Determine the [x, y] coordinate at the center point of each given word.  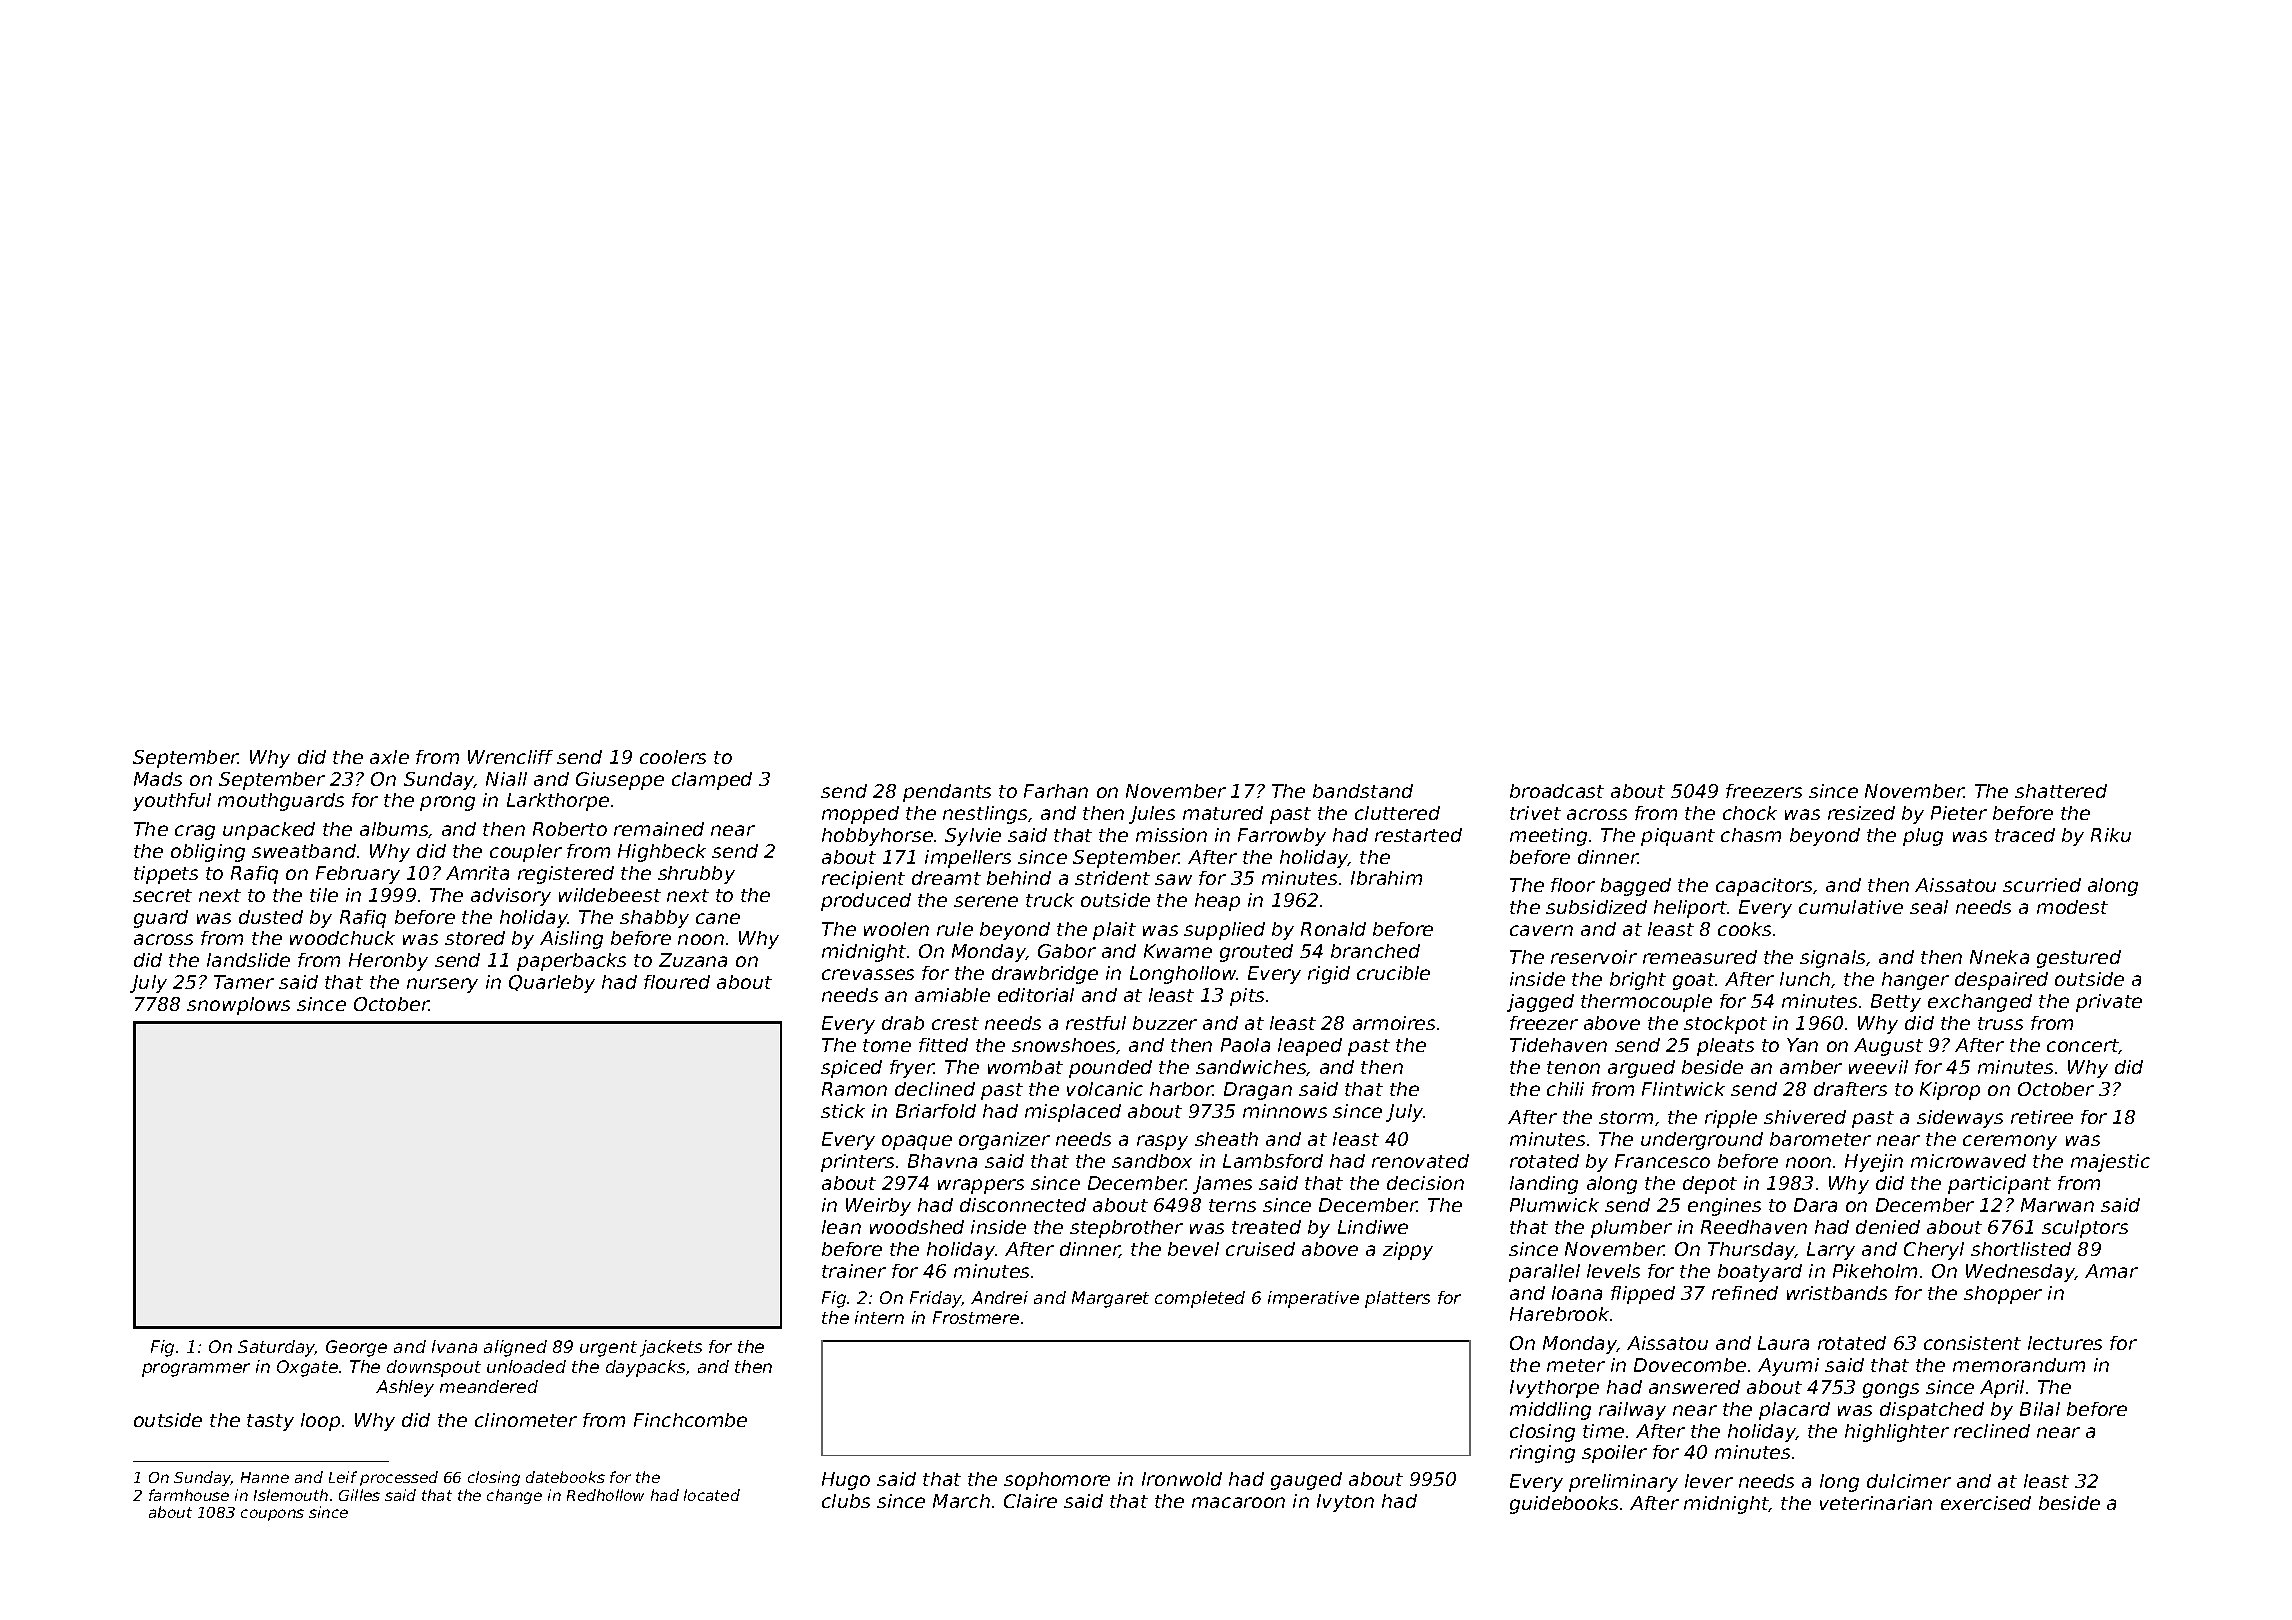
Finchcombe [690, 1420]
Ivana [454, 1346]
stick [843, 1111]
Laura [1783, 1343]
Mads [158, 779]
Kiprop [1950, 1091]
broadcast [1557, 791]
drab [903, 1023]
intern [879, 1317]
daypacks [645, 1368]
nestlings [986, 815]
